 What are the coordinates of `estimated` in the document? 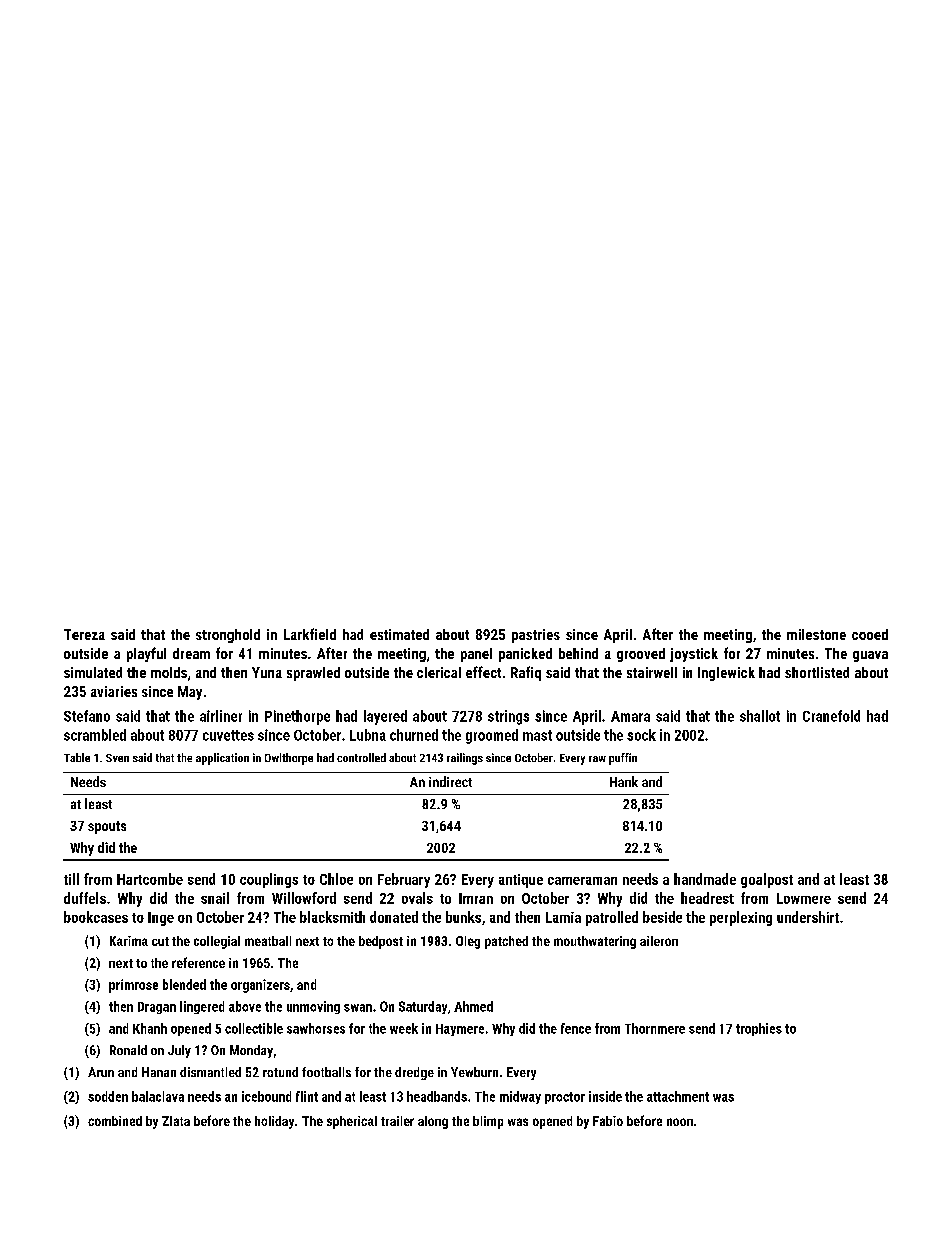 It's located at (399, 634).
